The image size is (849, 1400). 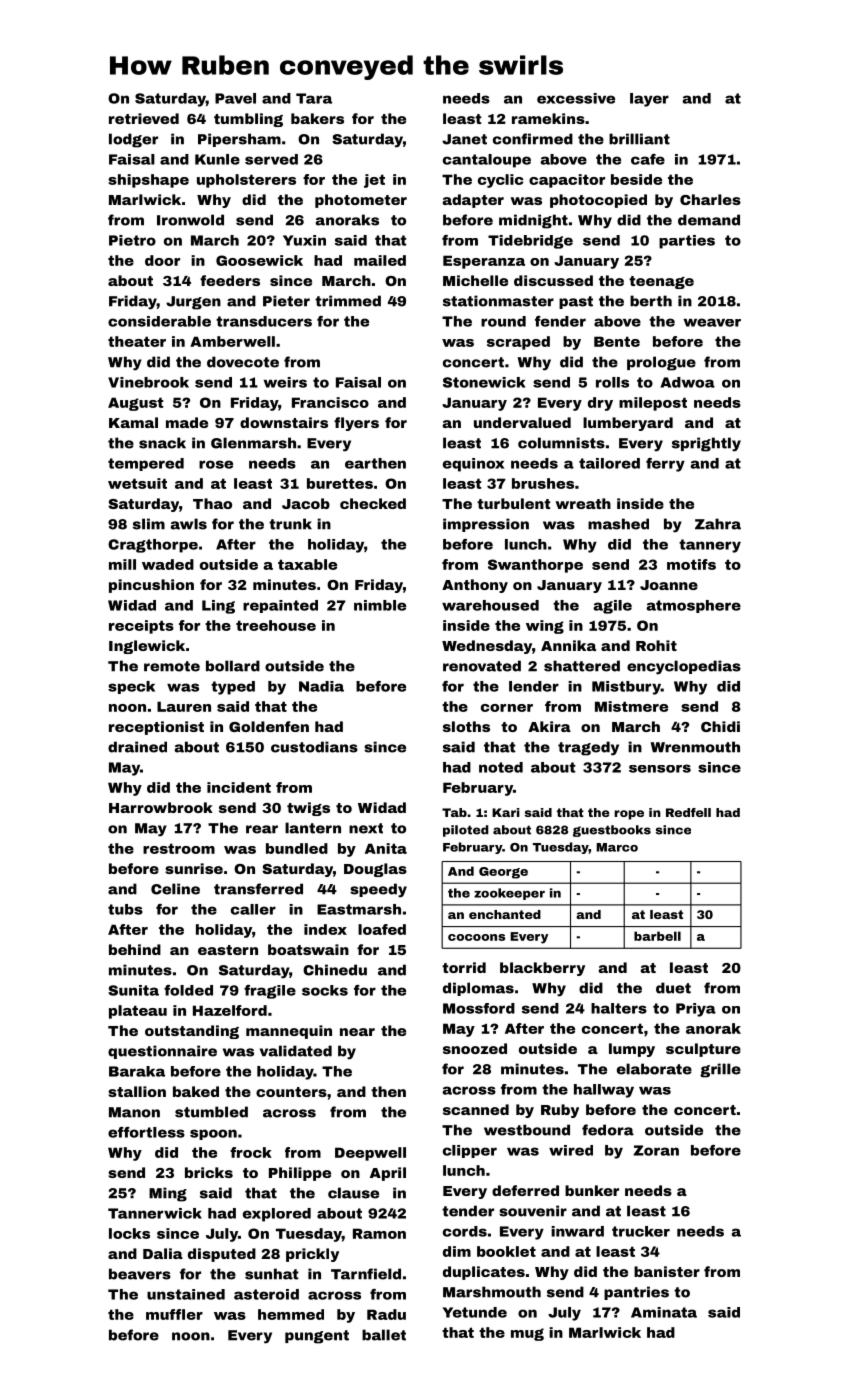 I want to click on hemmed, so click(x=291, y=1314).
